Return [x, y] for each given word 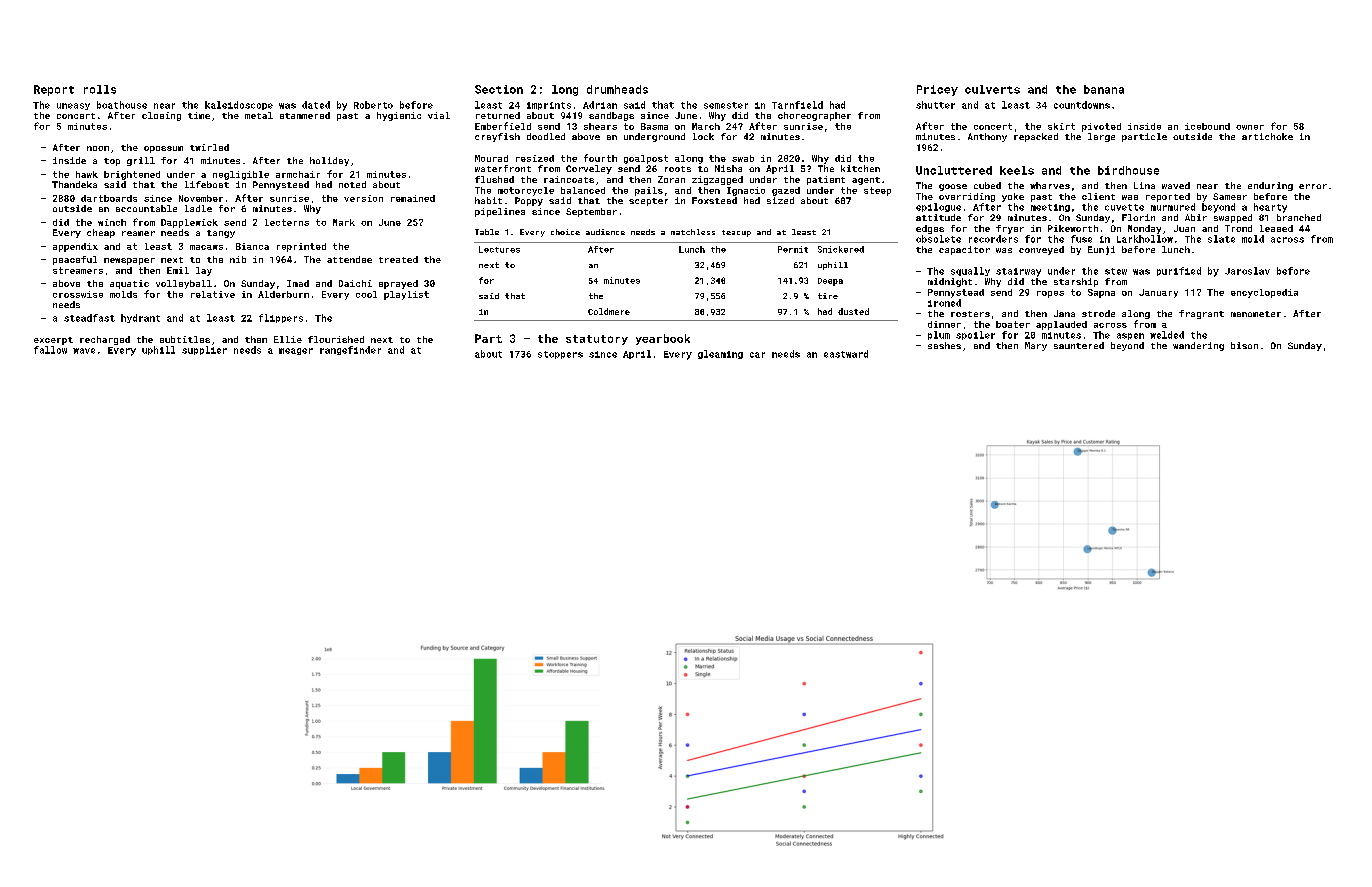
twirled [209, 147]
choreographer [814, 116]
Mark [344, 222]
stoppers [560, 355]
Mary [1036, 346]
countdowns [1082, 105]
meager [296, 351]
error [1313, 186]
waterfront [503, 168]
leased [1276, 228]
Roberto [373, 105]
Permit [793, 249]
